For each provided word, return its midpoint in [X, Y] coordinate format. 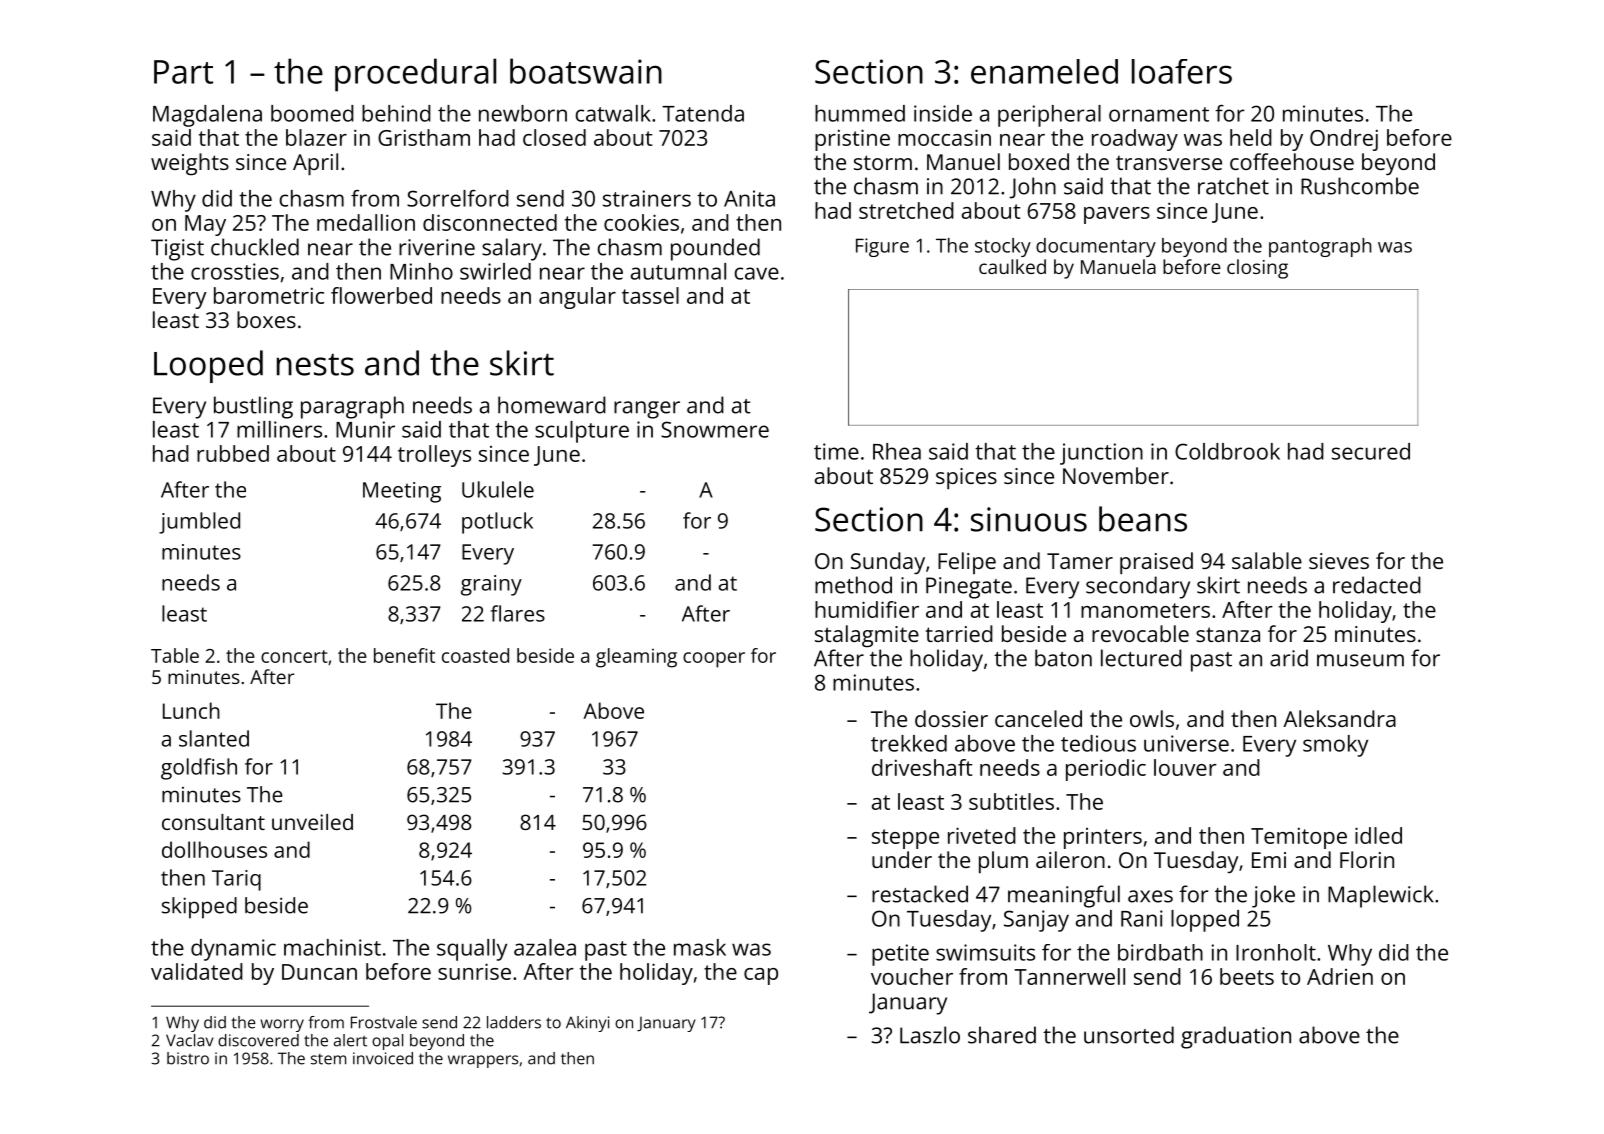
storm [883, 162]
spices [966, 478]
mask [700, 947]
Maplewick [1381, 896]
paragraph [352, 407]
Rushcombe [1360, 186]
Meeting [402, 492]
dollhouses [214, 849]
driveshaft [922, 767]
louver [1185, 767]
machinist [332, 947]
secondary [1138, 587]
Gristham [424, 137]
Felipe [967, 563]
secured [1371, 451]
